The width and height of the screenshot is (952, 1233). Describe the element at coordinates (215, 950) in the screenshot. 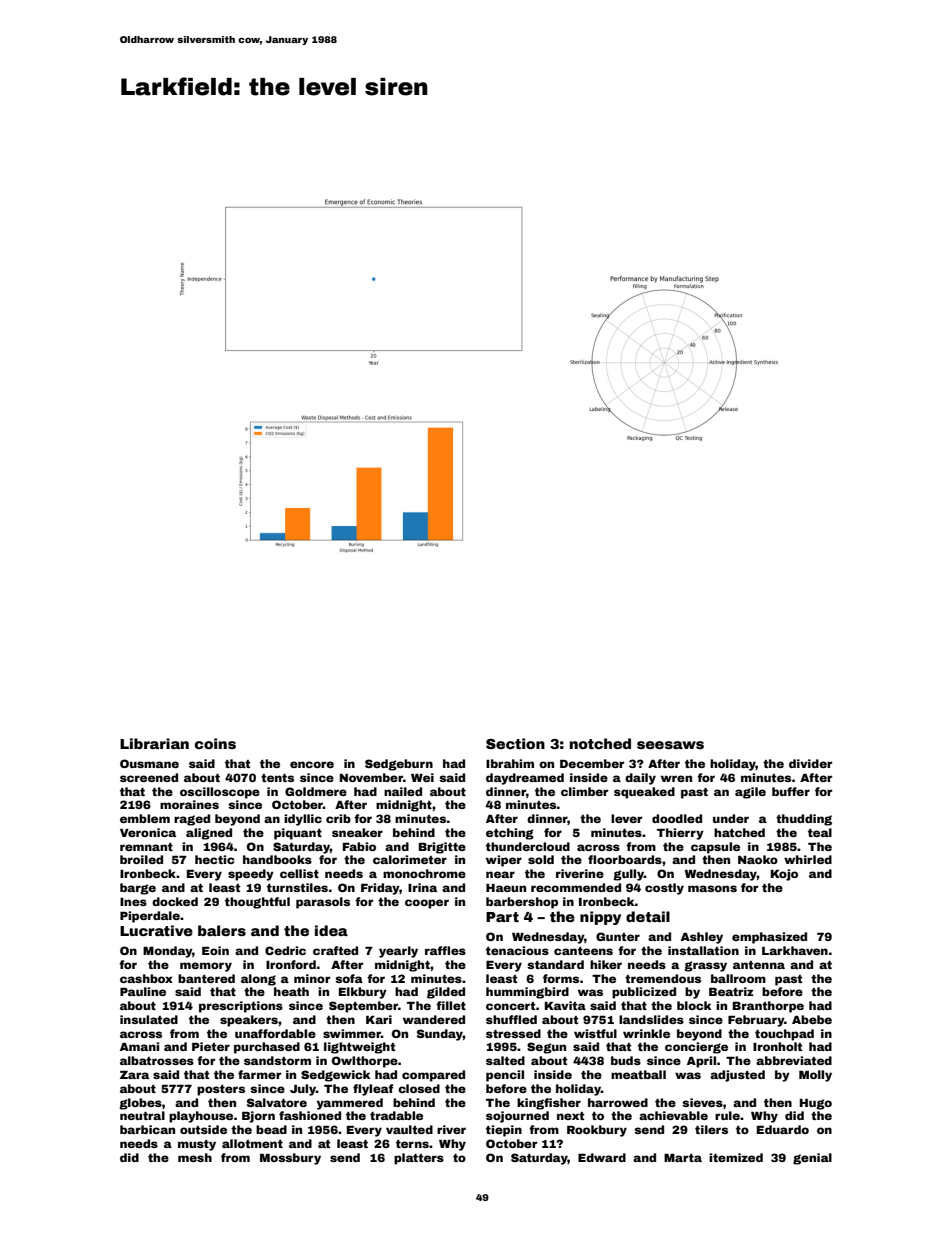

I see `Eoin` at that location.
